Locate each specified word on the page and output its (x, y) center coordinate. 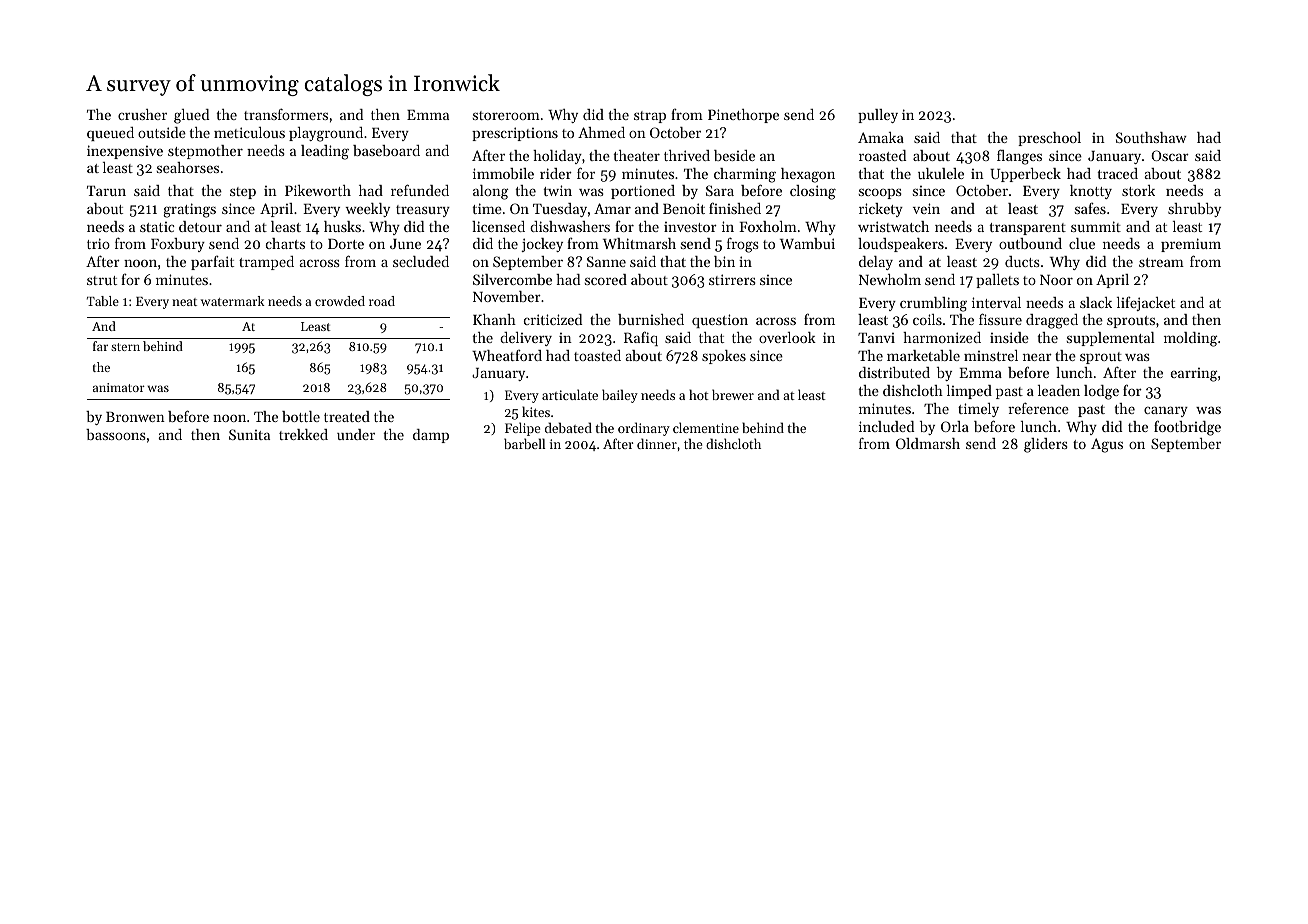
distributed (894, 372)
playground (326, 134)
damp (431, 436)
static (157, 227)
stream (1161, 262)
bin (724, 261)
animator (119, 387)
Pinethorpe (743, 116)
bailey (620, 396)
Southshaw (1151, 137)
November (507, 296)
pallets (997, 281)
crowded (340, 301)
